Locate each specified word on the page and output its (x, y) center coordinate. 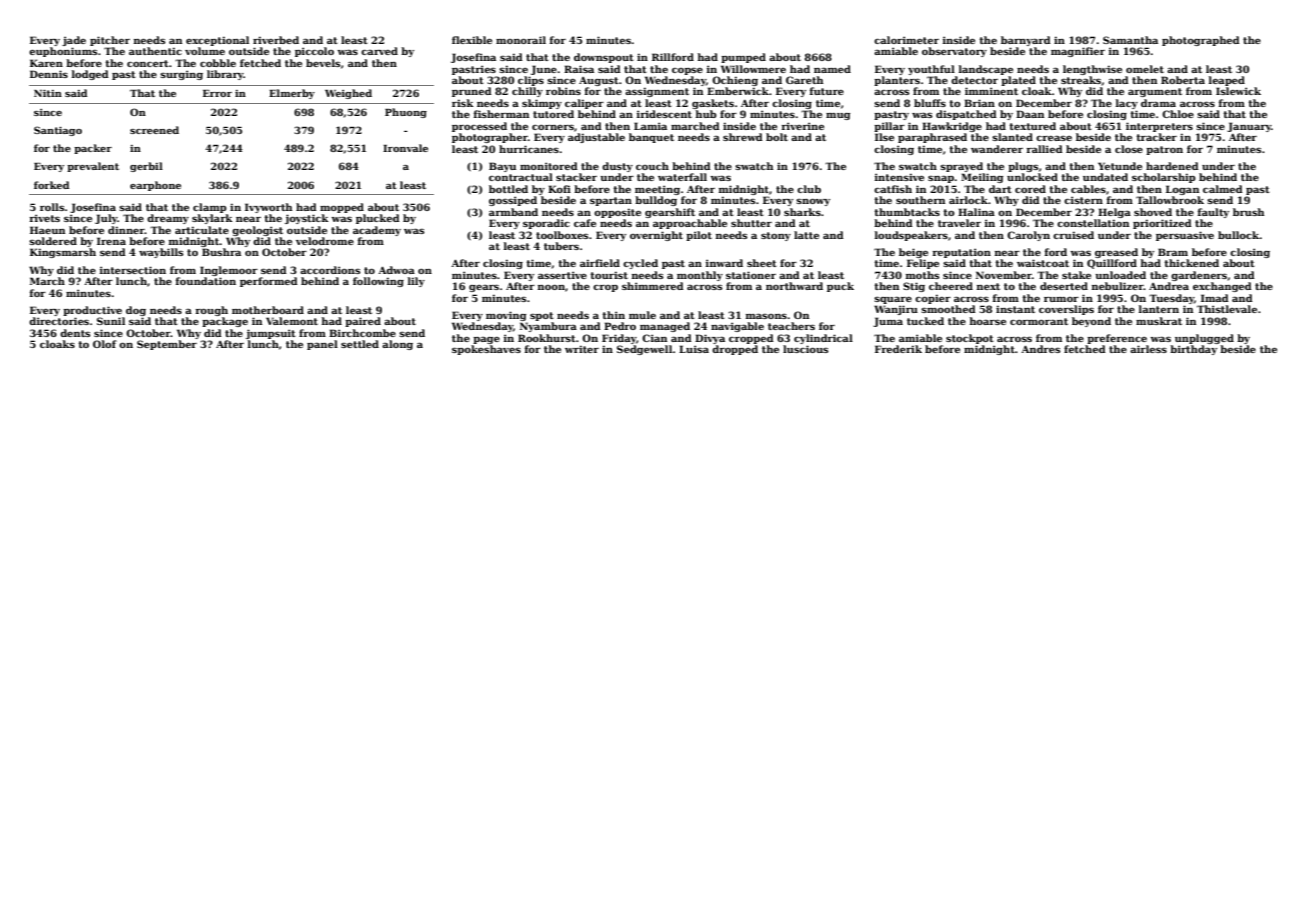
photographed (1201, 41)
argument (1155, 92)
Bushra (221, 252)
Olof (105, 344)
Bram (1173, 252)
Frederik (898, 349)
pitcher (110, 41)
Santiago (58, 131)
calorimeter (906, 40)
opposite (617, 213)
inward (724, 263)
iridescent (664, 114)
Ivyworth (268, 208)
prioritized (1162, 224)
